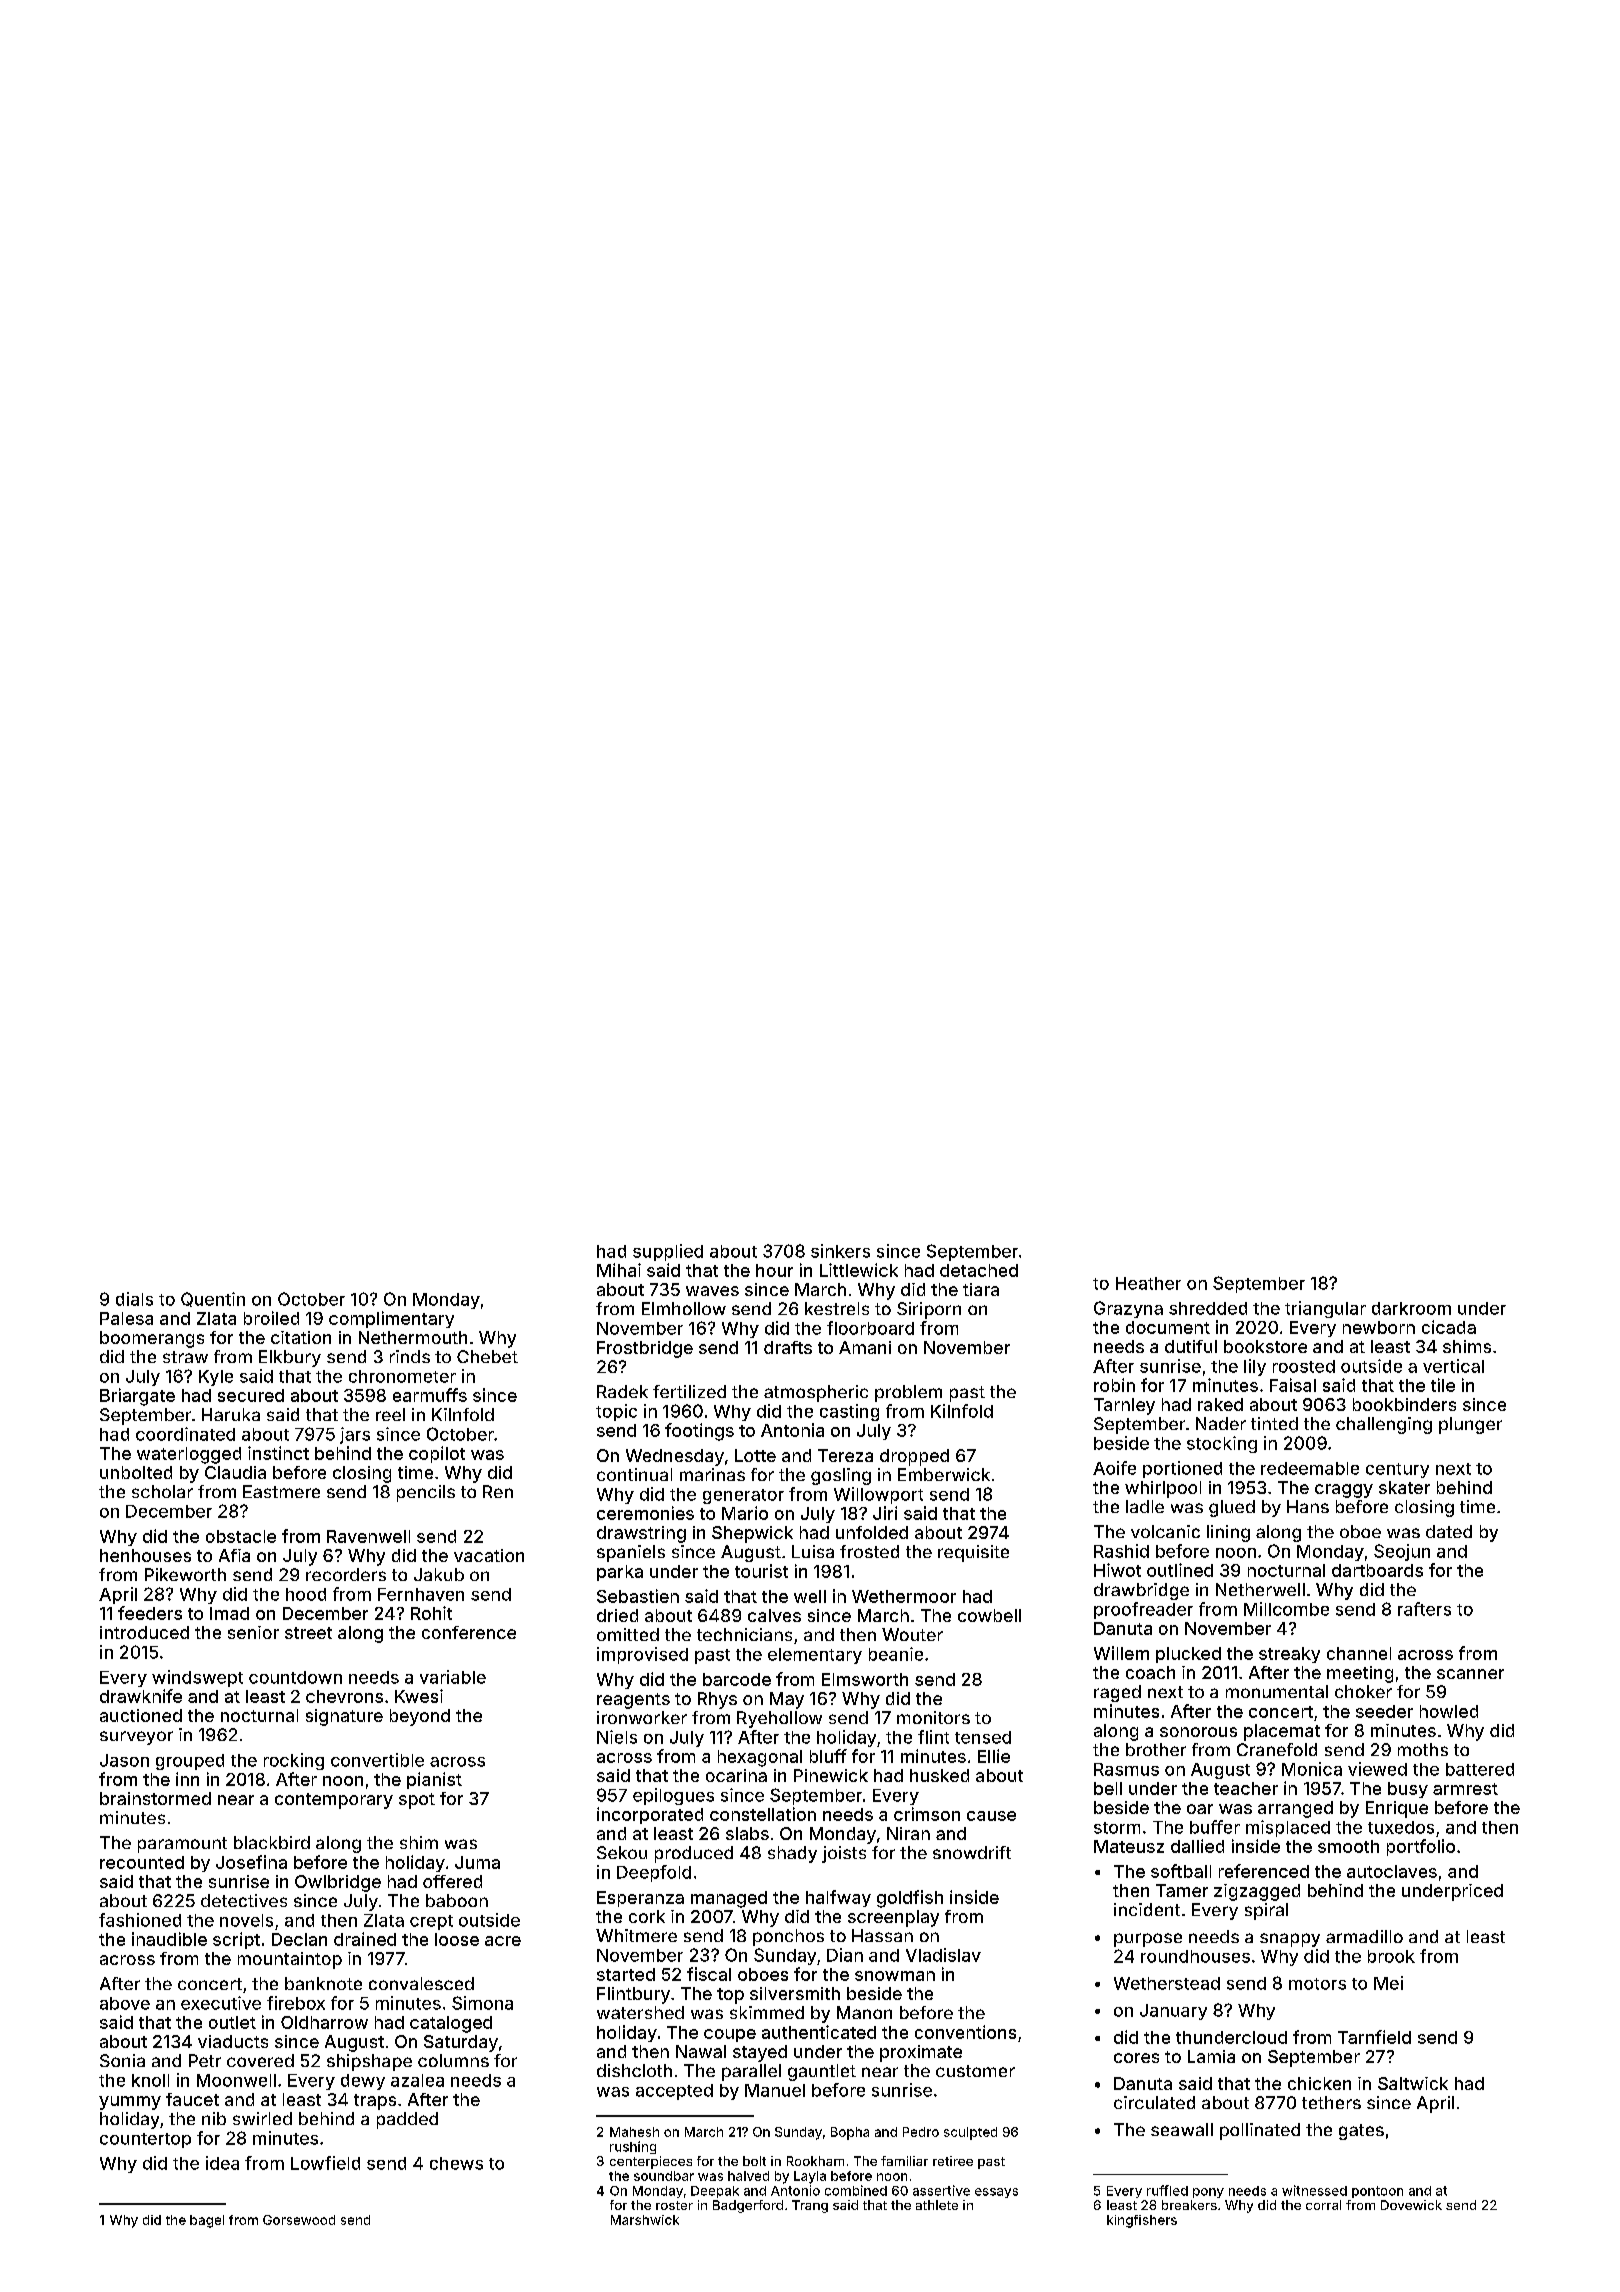 Image resolution: width=1620 pixels, height=2292 pixels. What do you see at coordinates (619, 1270) in the screenshot?
I see `Mihai` at bounding box center [619, 1270].
